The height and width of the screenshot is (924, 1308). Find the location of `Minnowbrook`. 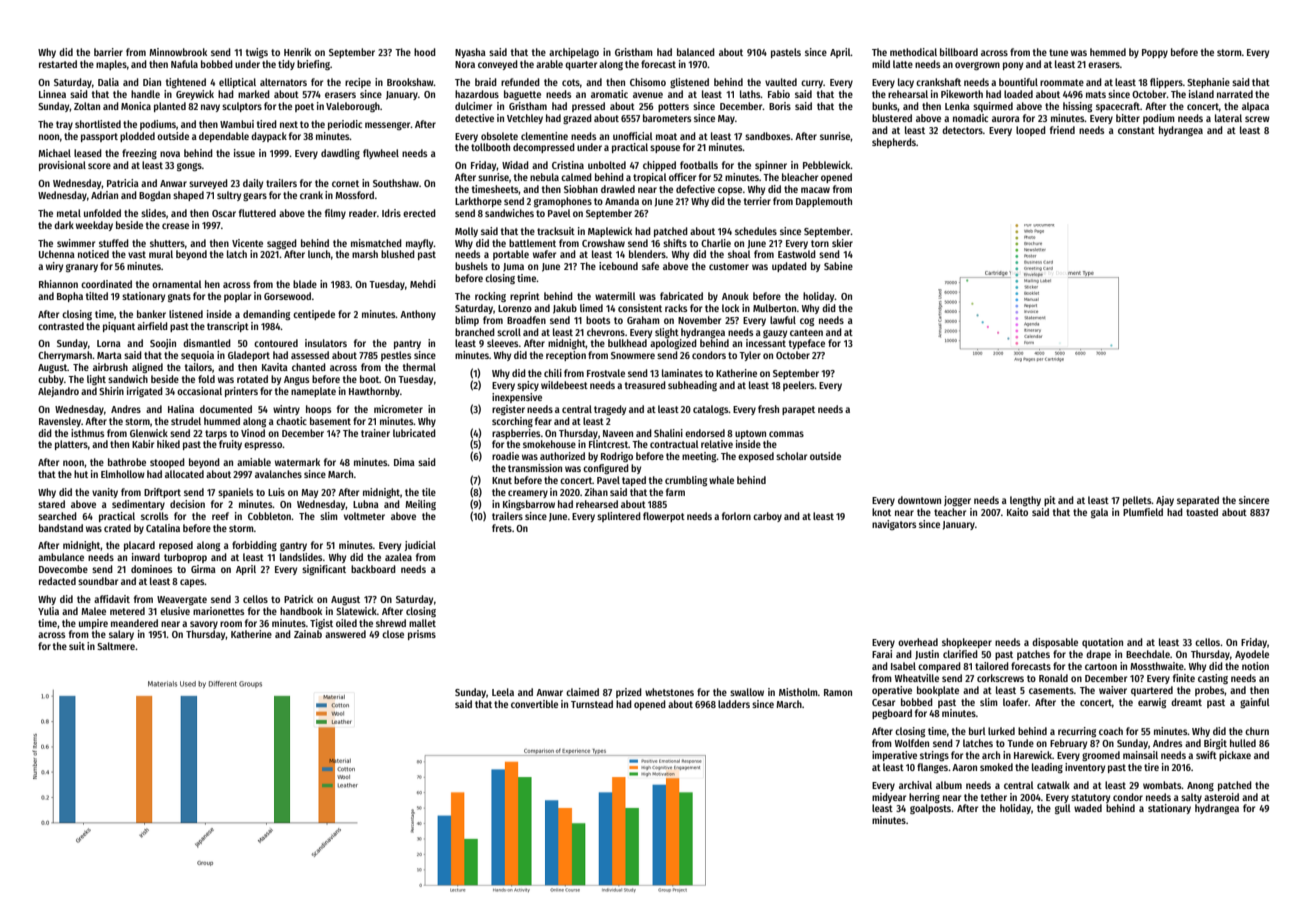

Minnowbrook is located at coordinates (178, 52).
